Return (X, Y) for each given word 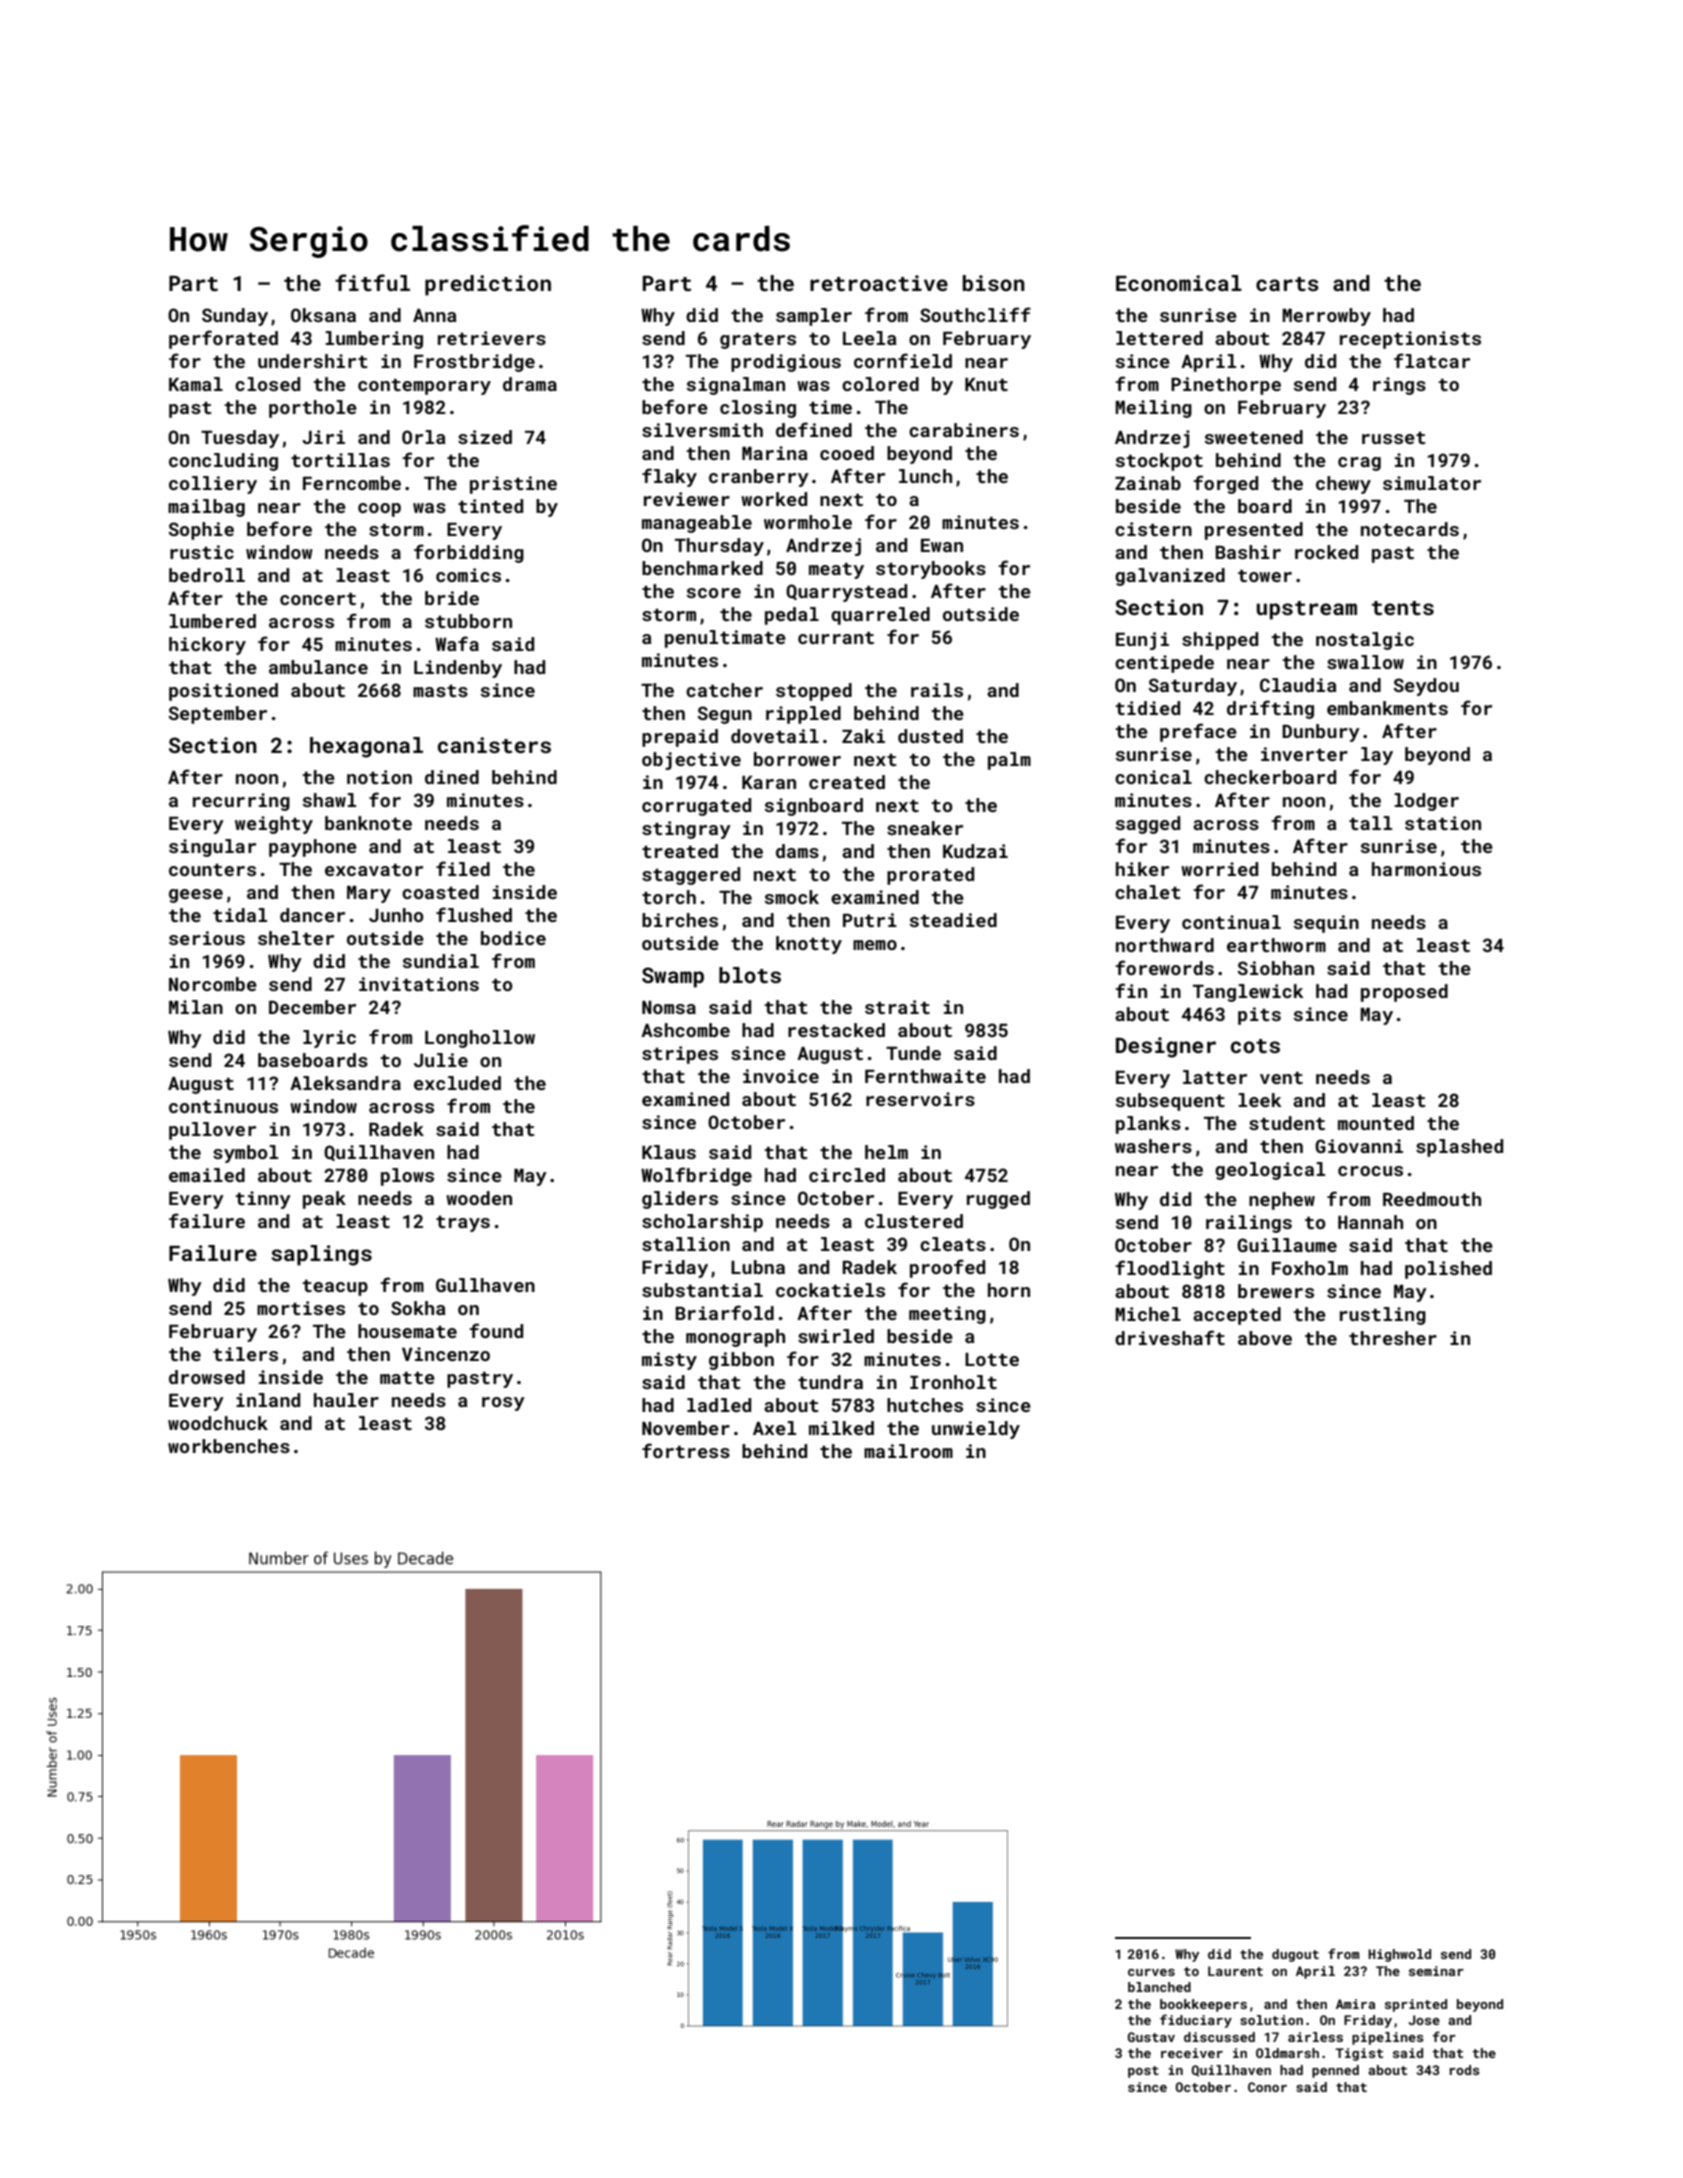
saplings (321, 1255)
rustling (1383, 1316)
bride (452, 598)
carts (1287, 284)
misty (669, 1361)
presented (1254, 531)
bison (994, 283)
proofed (947, 1268)
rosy (503, 1404)
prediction (488, 285)
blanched (1159, 1987)
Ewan (942, 545)
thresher (1393, 1338)
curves (1151, 1972)
